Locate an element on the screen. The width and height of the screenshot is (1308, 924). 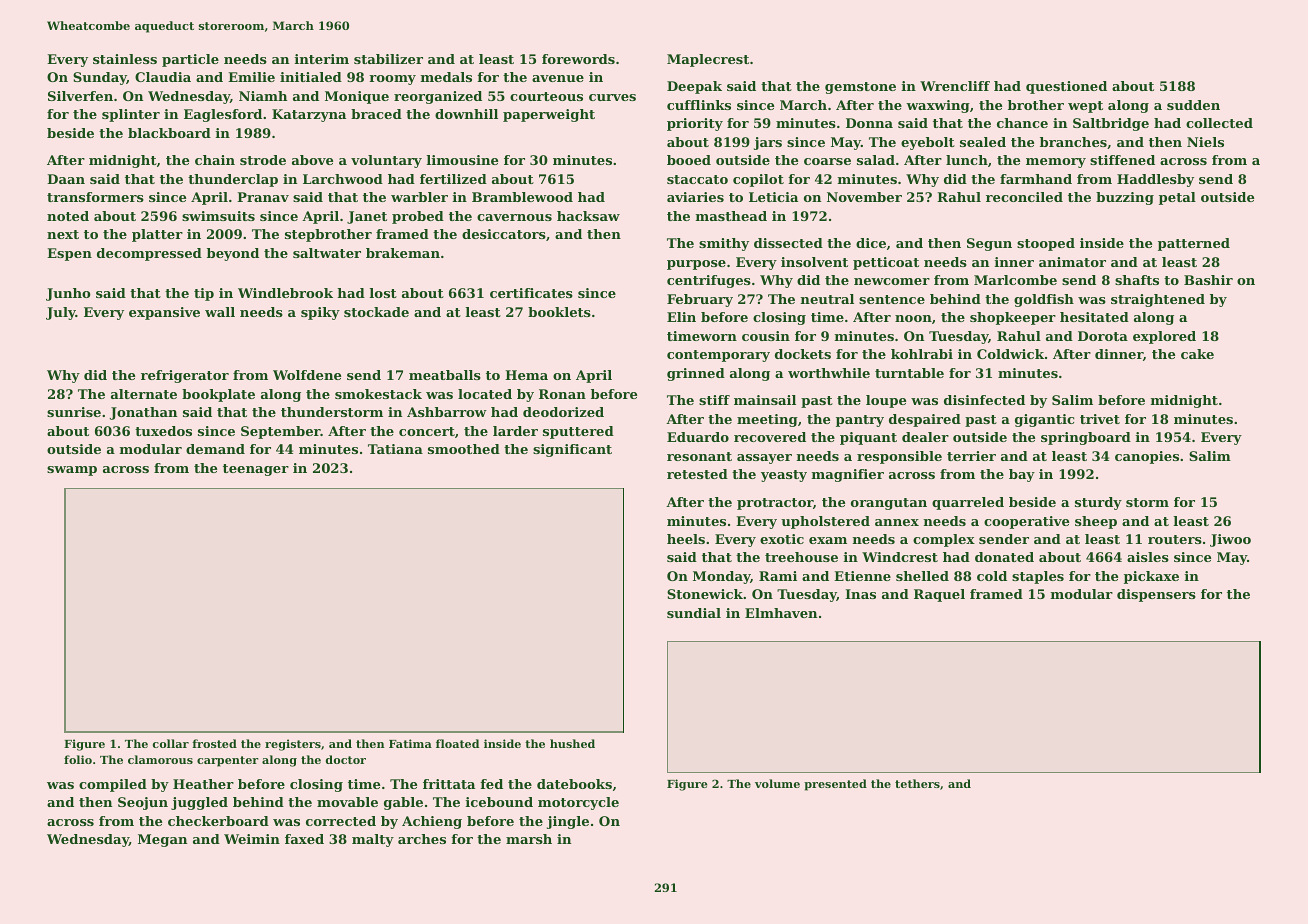
cake is located at coordinates (1197, 354).
